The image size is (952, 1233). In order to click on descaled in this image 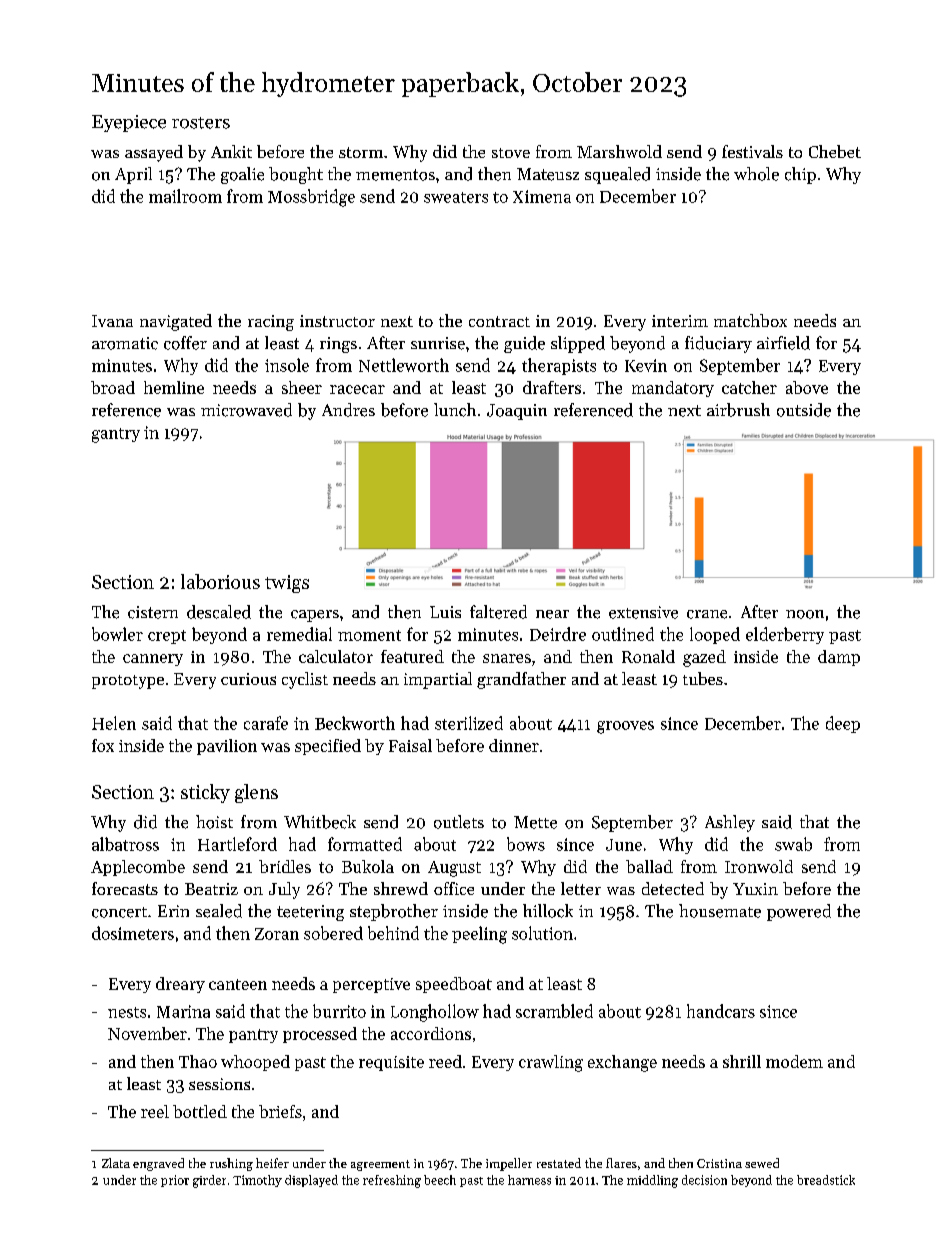, I will do `click(219, 612)`.
